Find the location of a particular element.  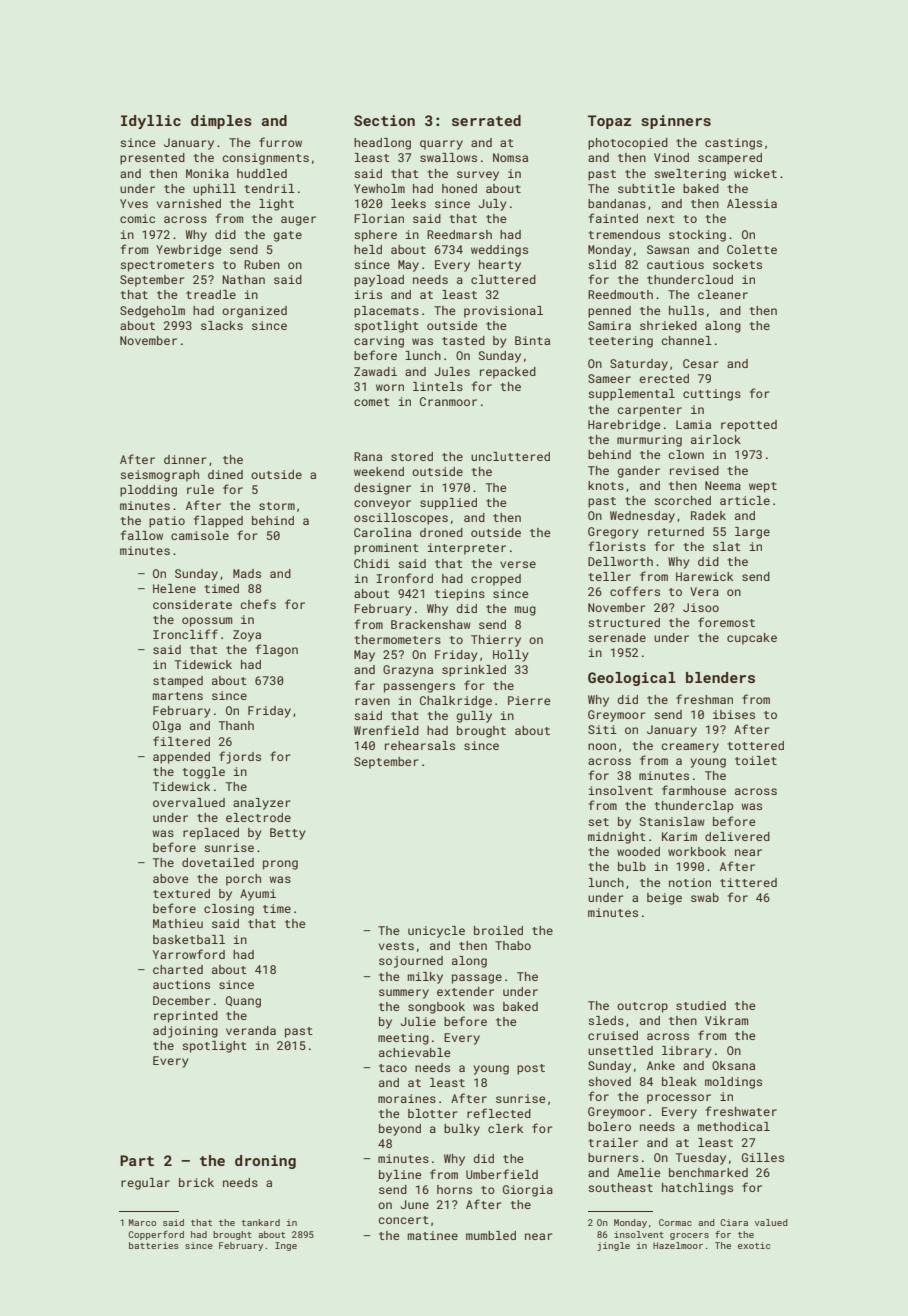

Betty is located at coordinates (287, 834).
